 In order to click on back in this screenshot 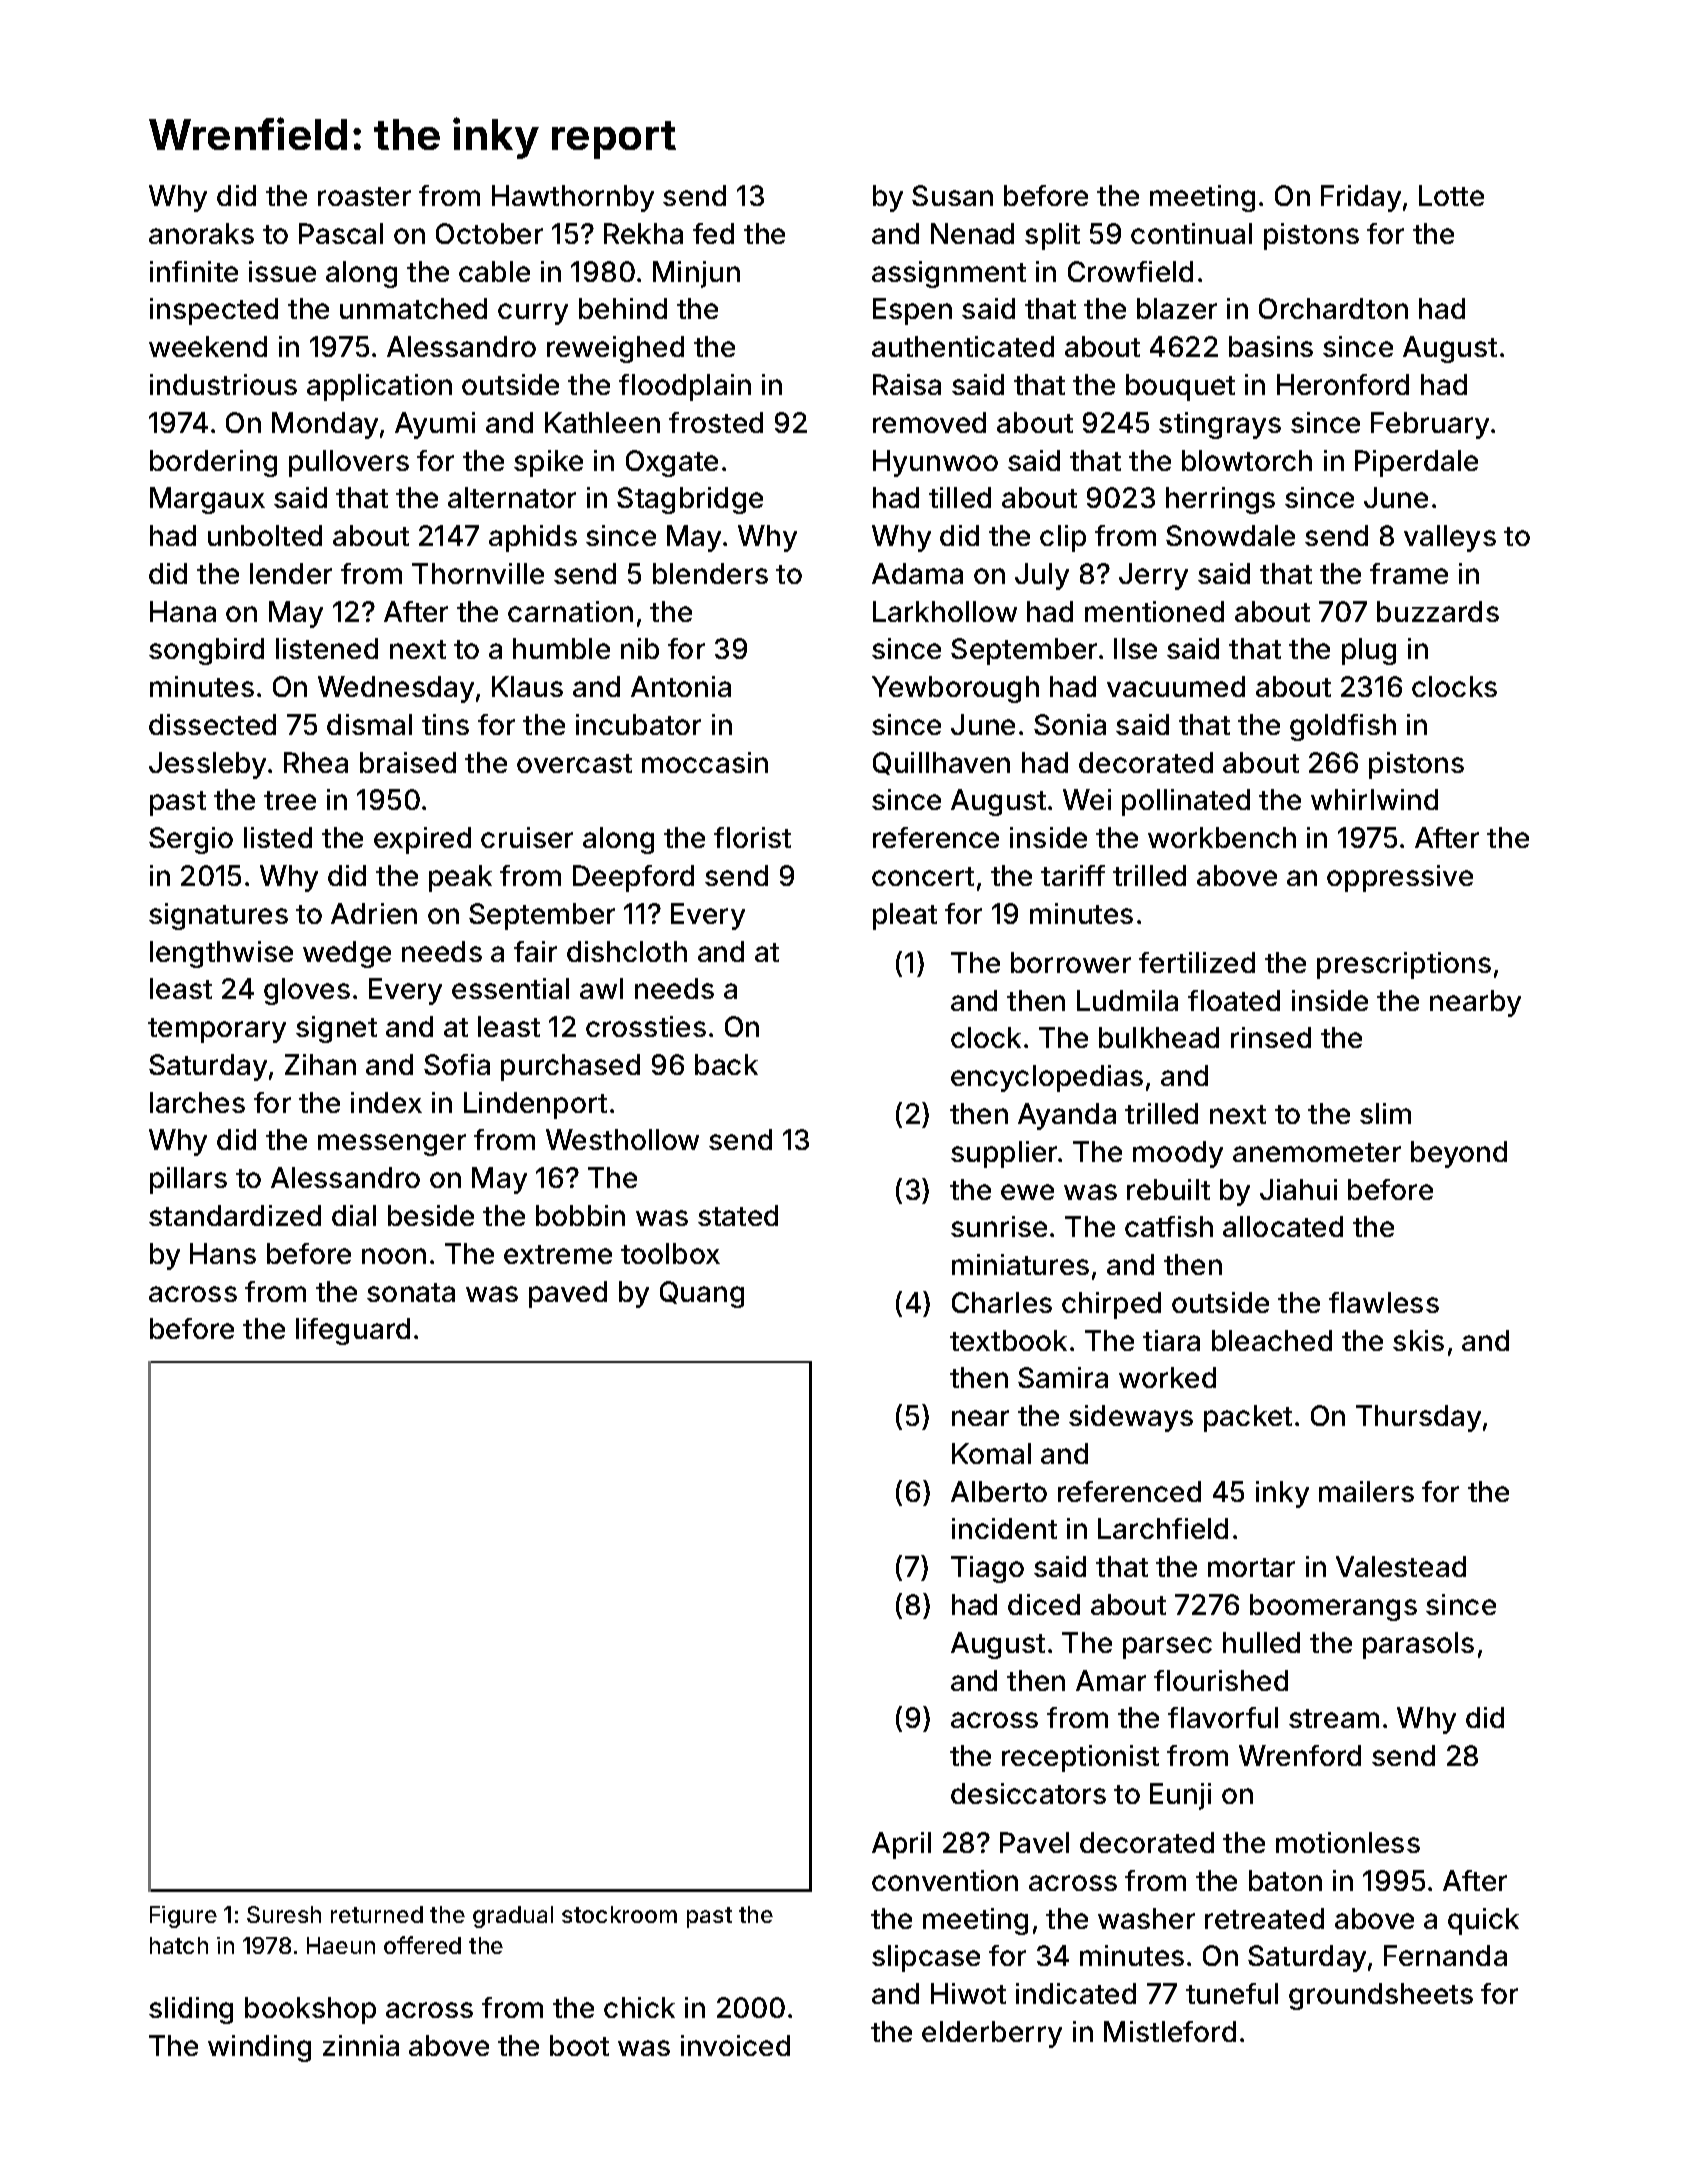, I will do `click(726, 1064)`.
